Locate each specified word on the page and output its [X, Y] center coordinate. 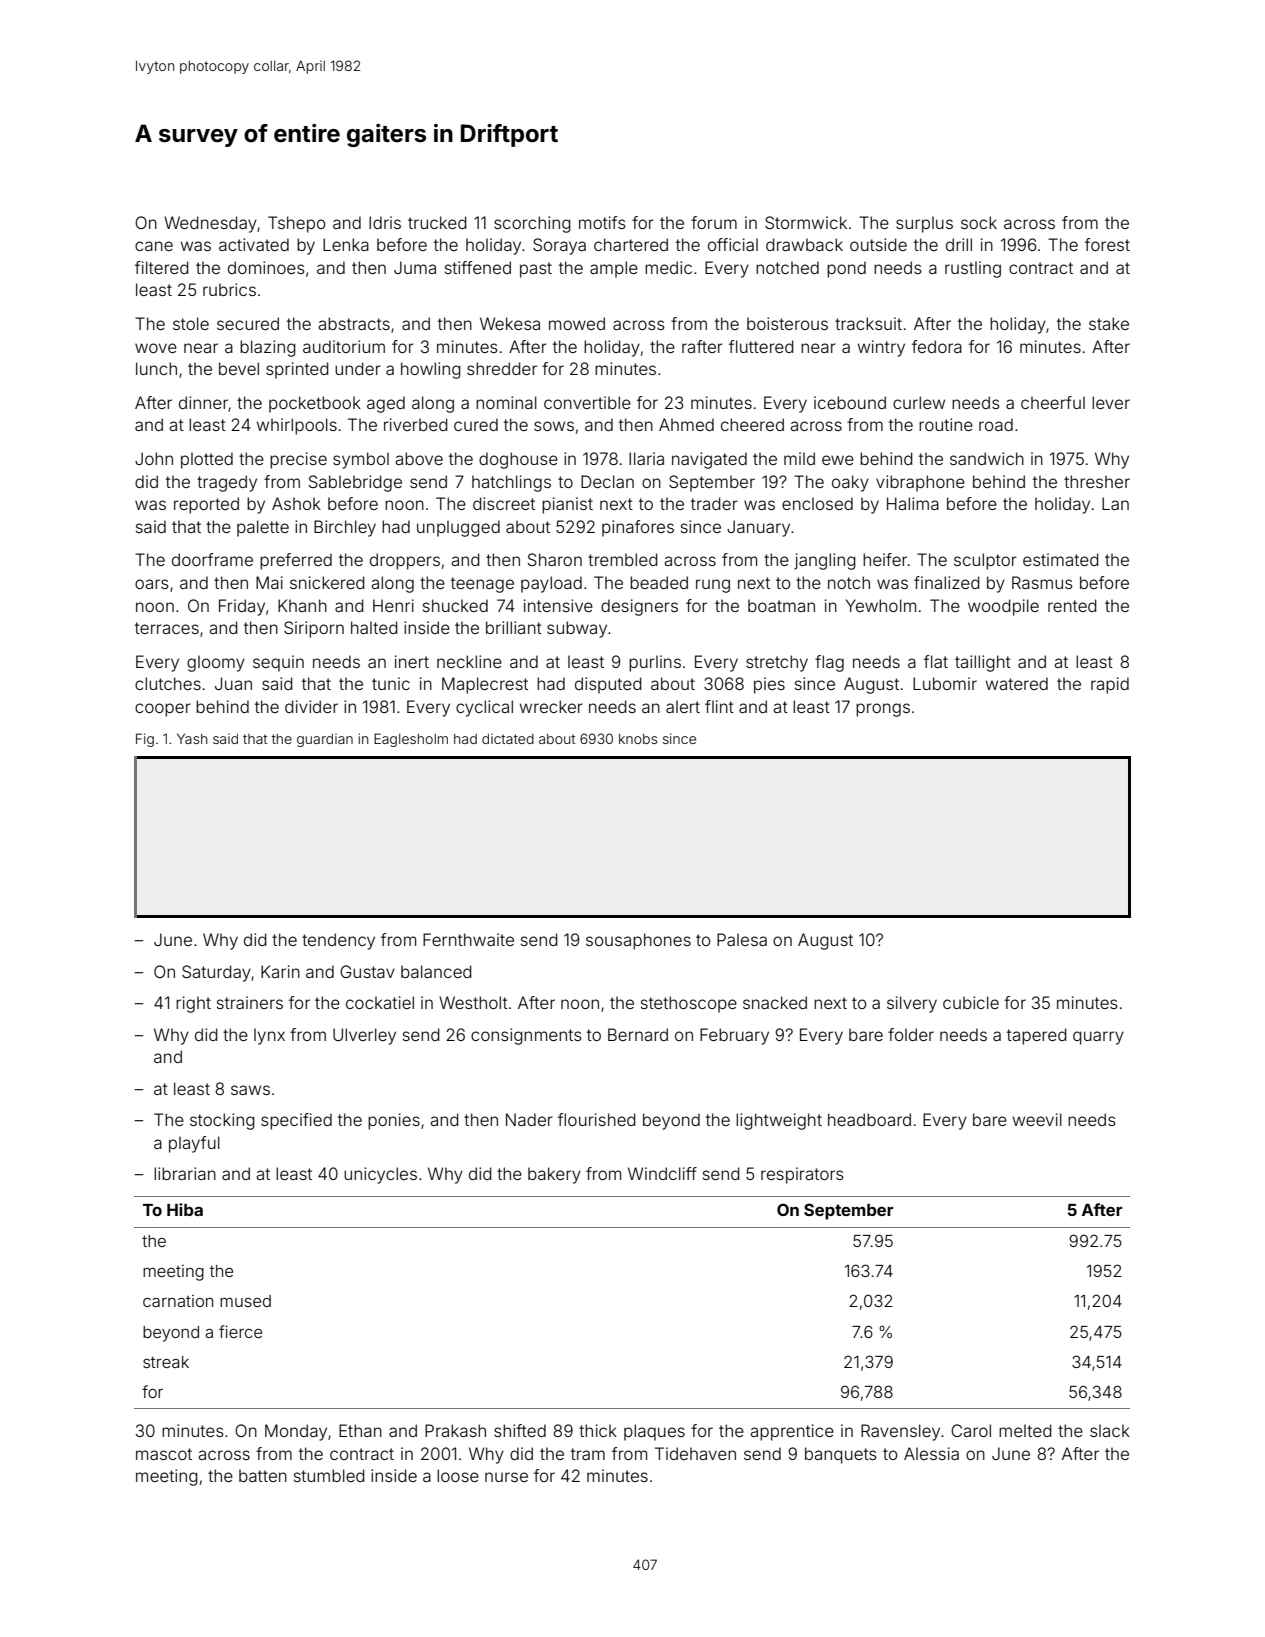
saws [250, 1090]
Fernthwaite [468, 939]
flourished [597, 1119]
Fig [145, 740]
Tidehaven [695, 1453]
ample [614, 269]
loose [458, 1475]
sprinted [297, 370]
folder [911, 1034]
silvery [912, 1004]
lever [1111, 402]
